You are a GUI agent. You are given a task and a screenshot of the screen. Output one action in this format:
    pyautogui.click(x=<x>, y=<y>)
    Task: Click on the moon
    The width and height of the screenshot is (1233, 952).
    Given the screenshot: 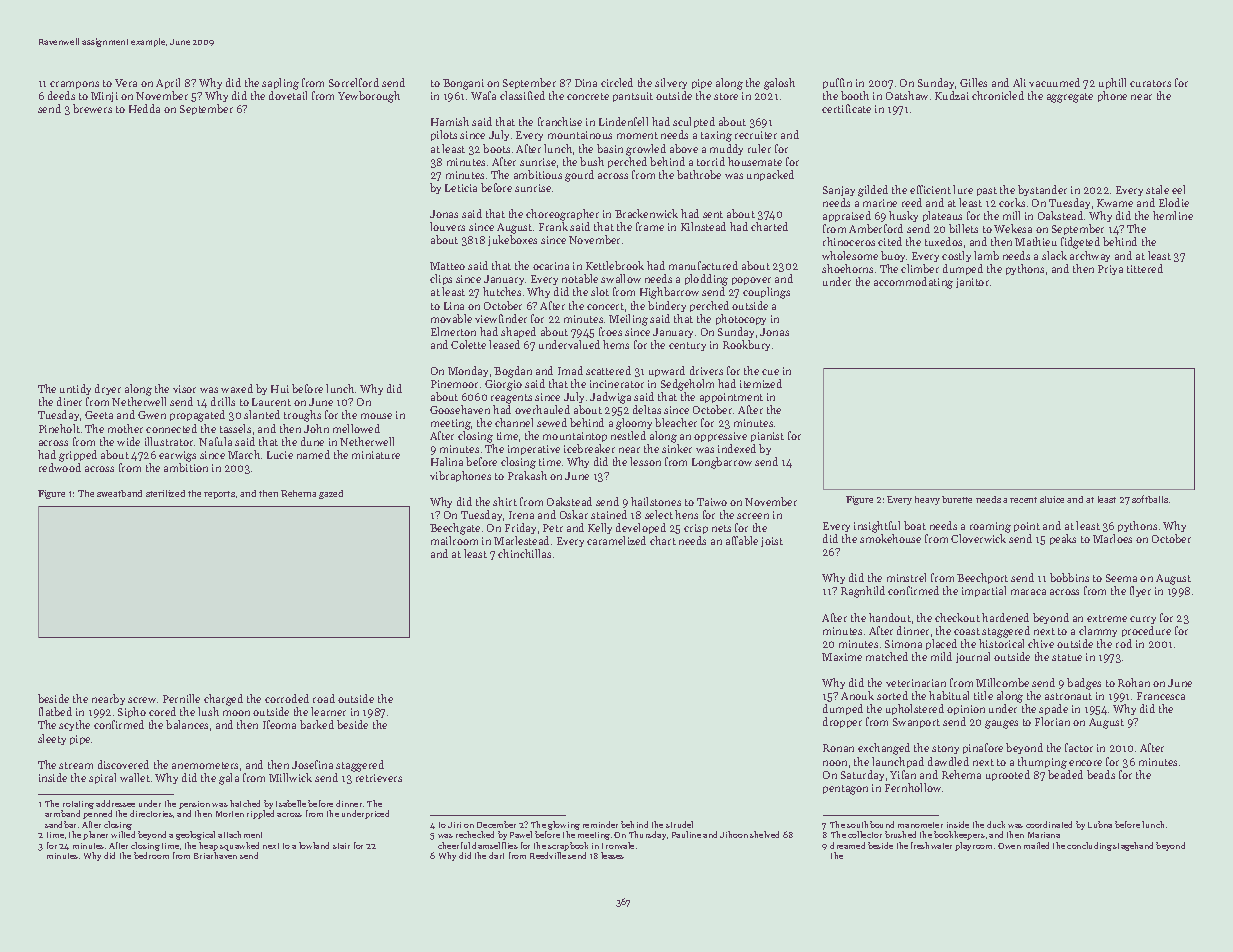 What is the action you would take?
    pyautogui.click(x=236, y=713)
